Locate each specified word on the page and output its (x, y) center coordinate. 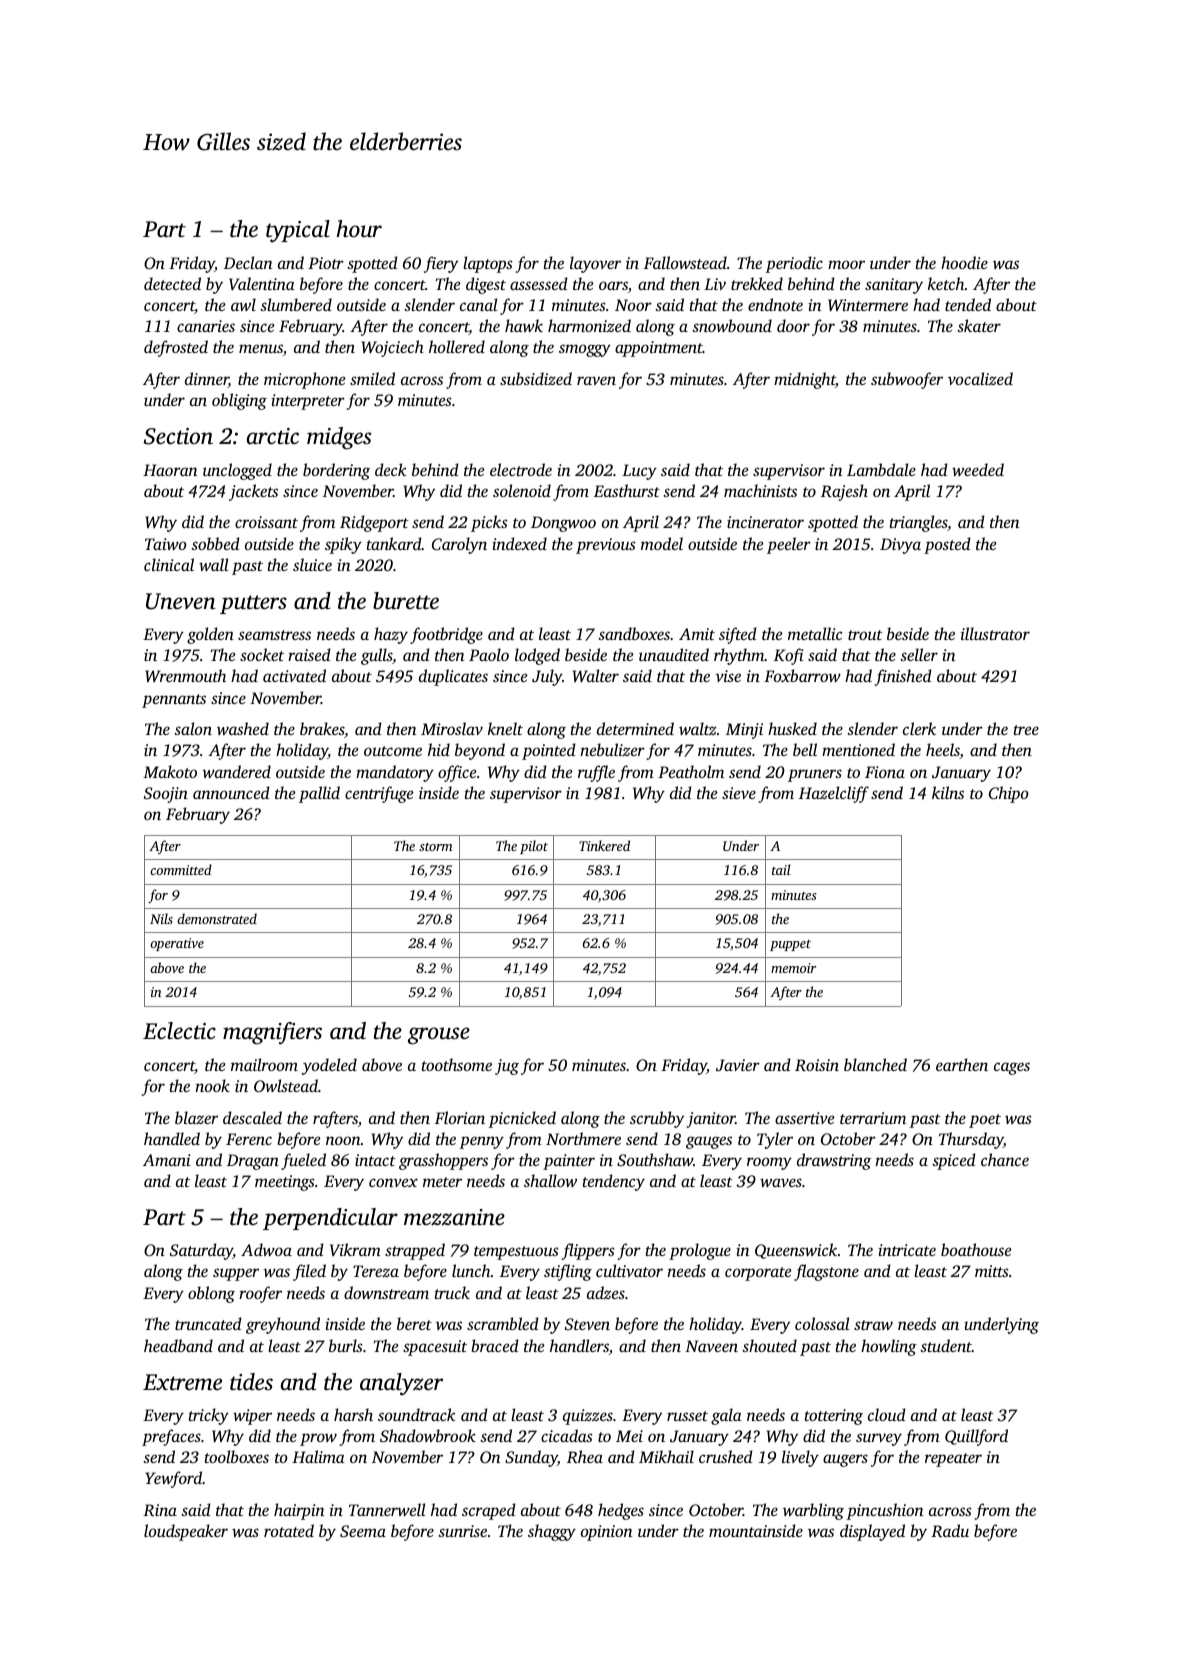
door (793, 325)
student (946, 1345)
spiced (954, 1161)
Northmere (583, 1138)
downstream (386, 1292)
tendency (614, 1182)
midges (339, 438)
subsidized (536, 378)
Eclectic (179, 1031)
